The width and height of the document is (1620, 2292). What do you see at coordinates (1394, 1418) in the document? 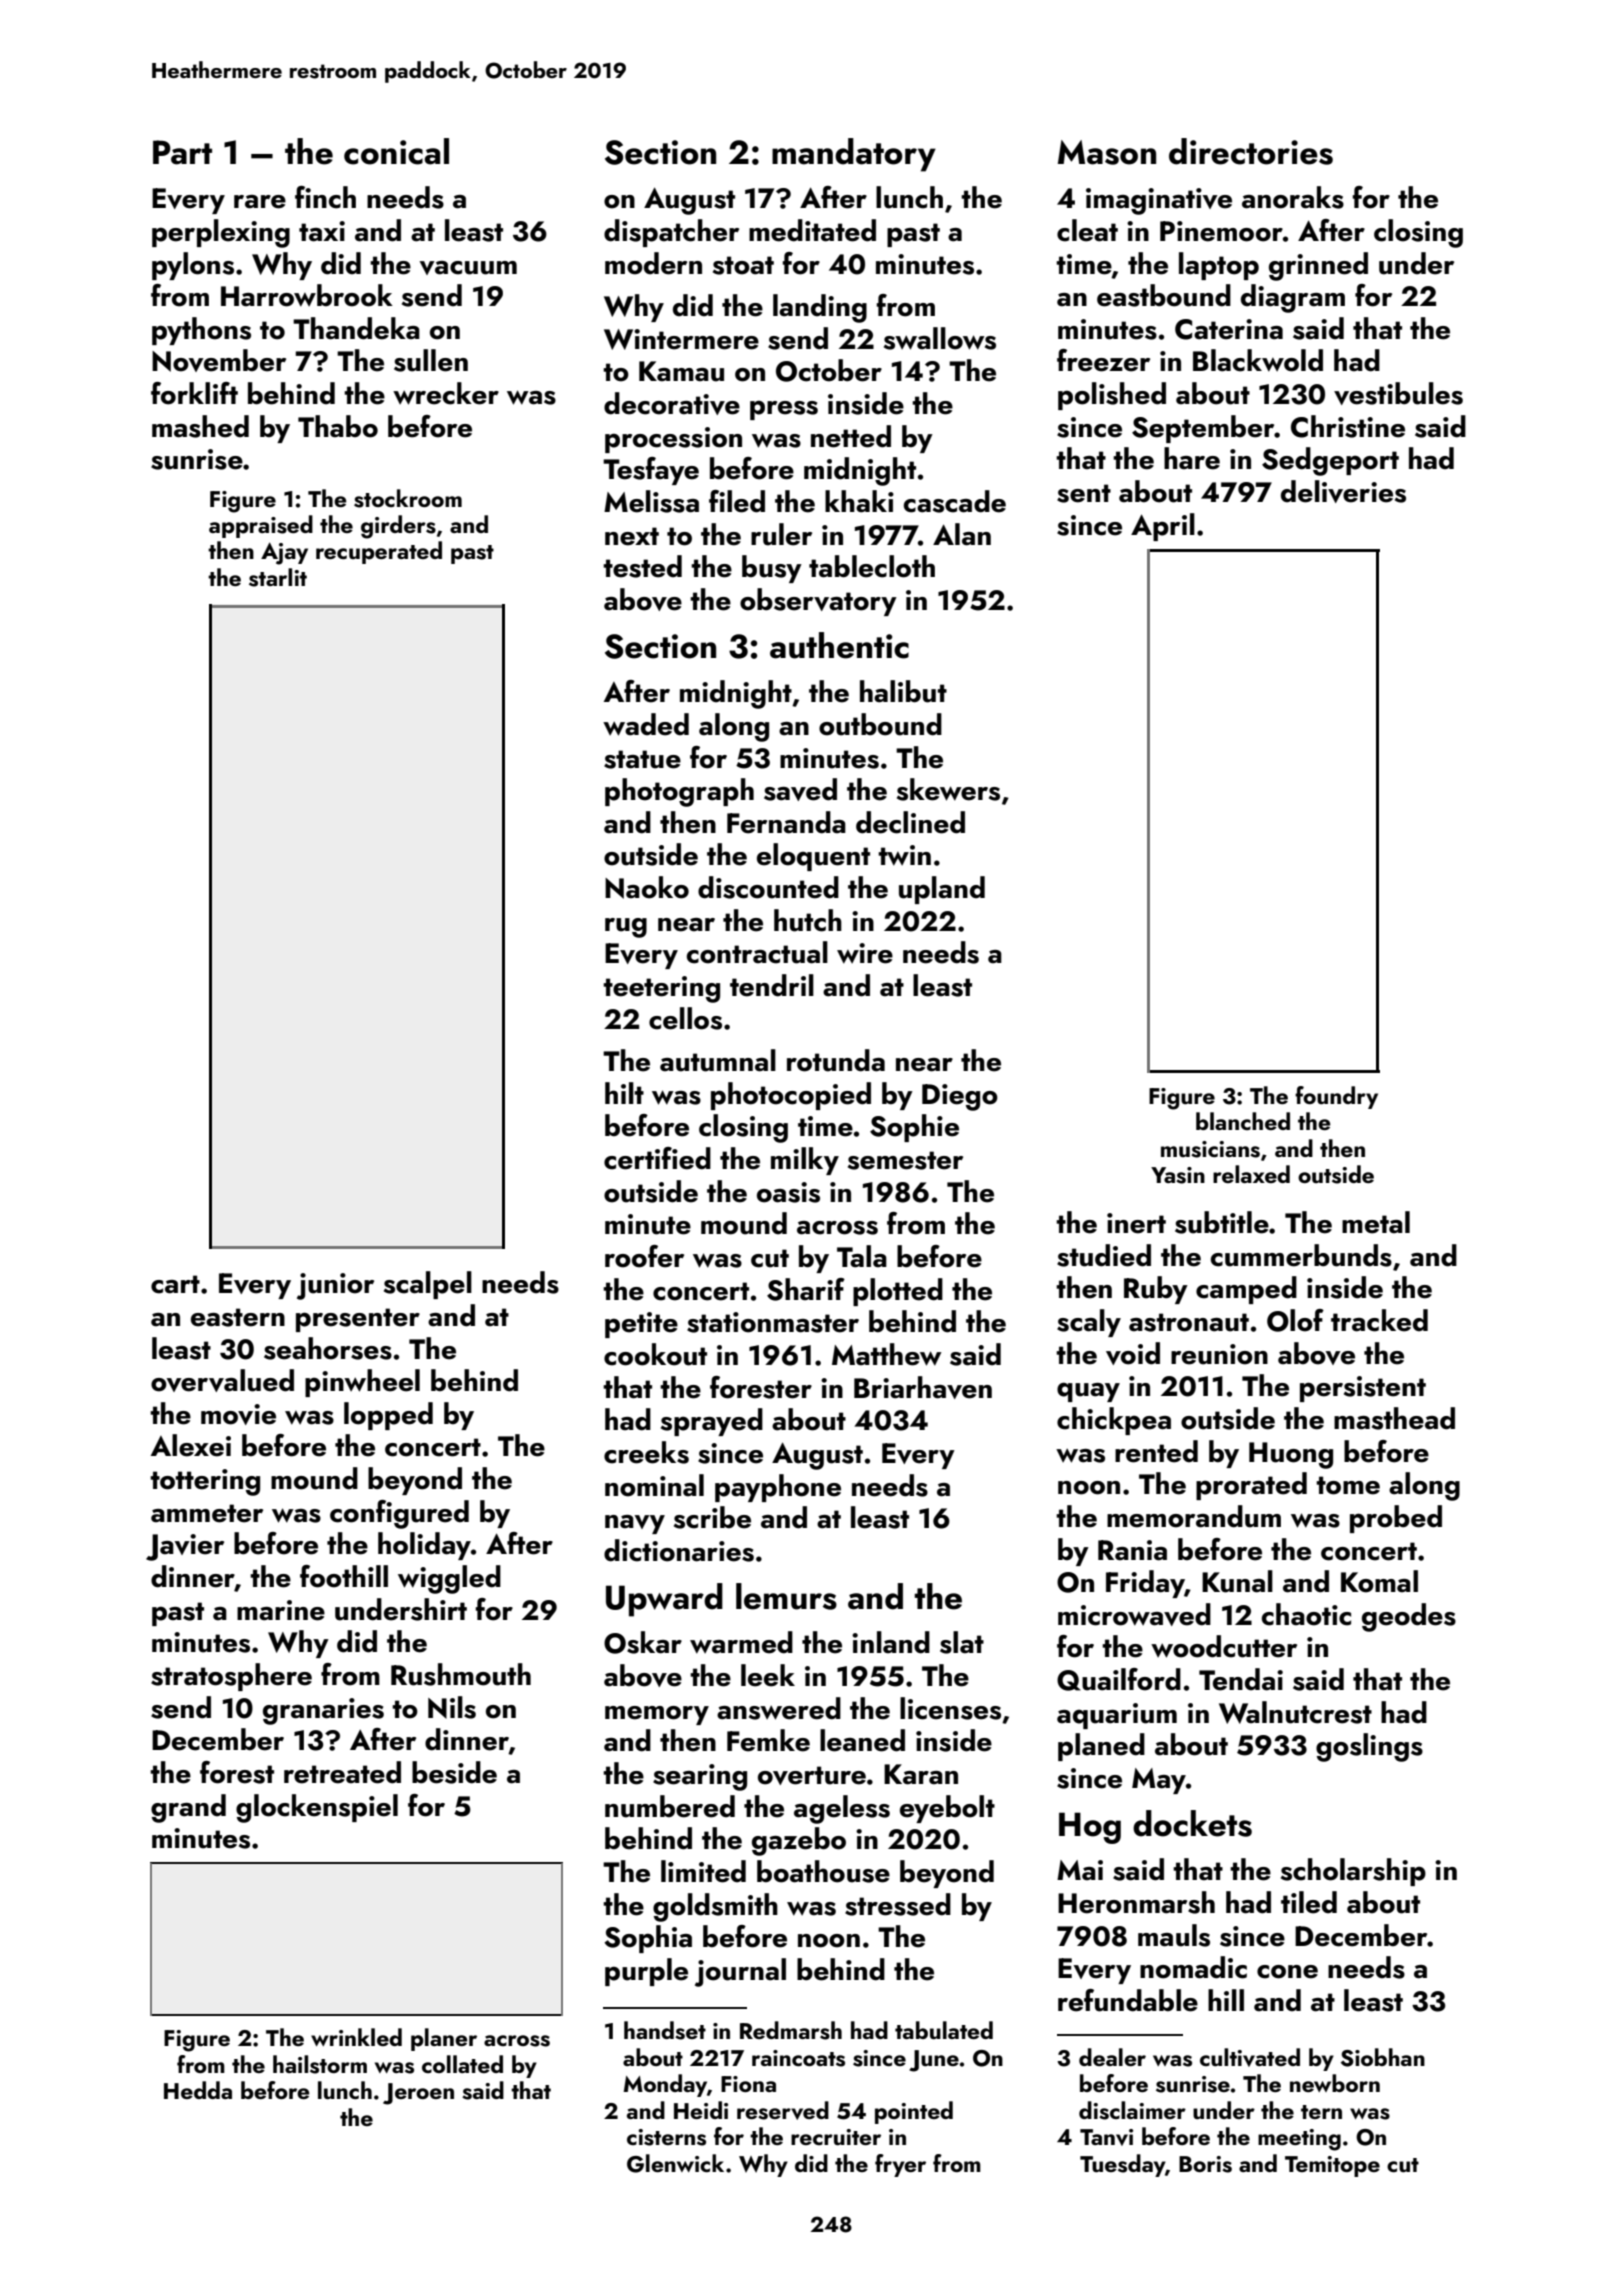
I see `masthead` at bounding box center [1394, 1418].
